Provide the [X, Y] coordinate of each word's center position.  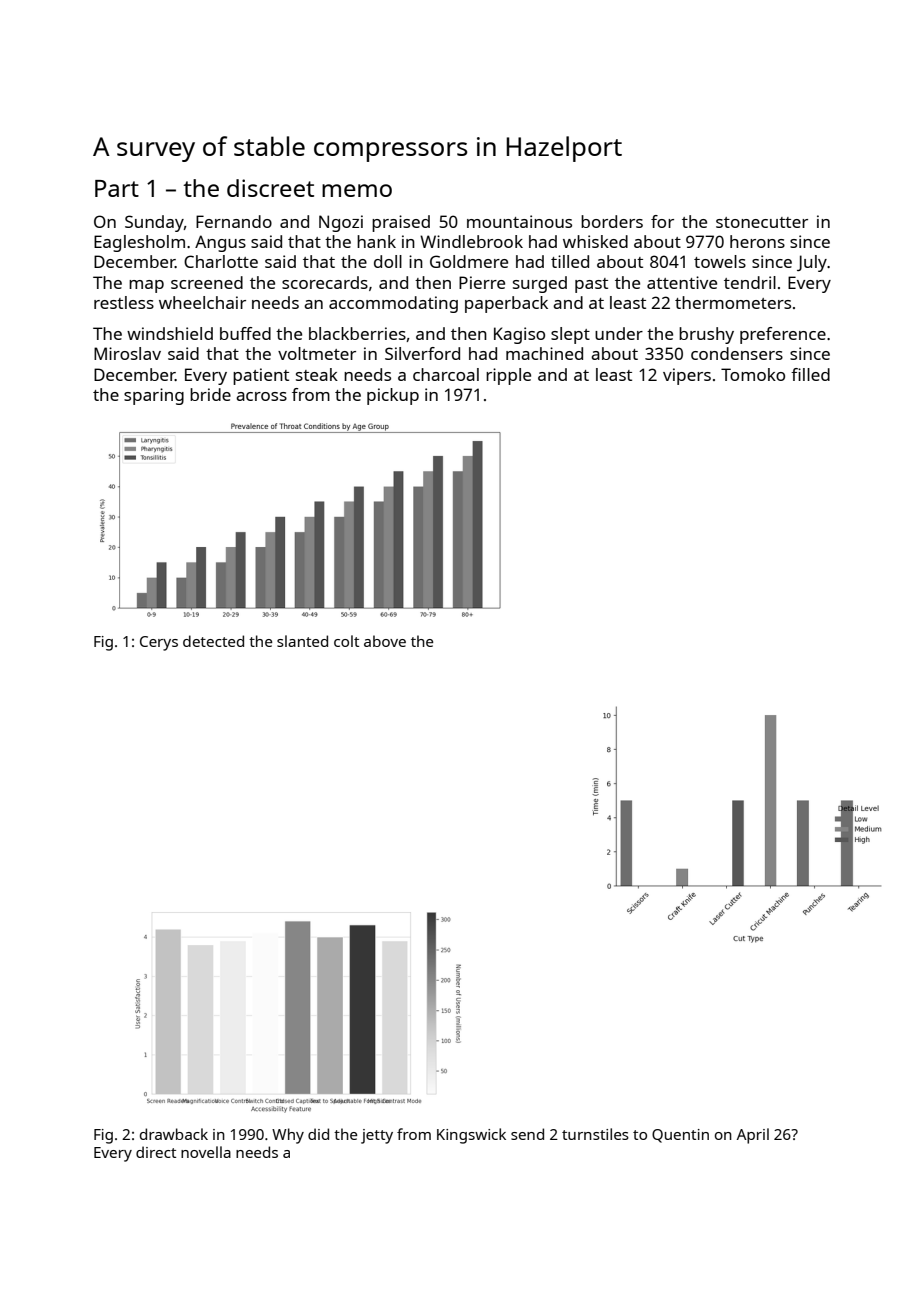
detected [213, 641]
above [385, 641]
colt [346, 641]
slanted [302, 641]
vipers [687, 376]
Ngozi [341, 223]
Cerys [159, 643]
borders [612, 221]
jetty [377, 1136]
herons [757, 241]
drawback [174, 1134]
